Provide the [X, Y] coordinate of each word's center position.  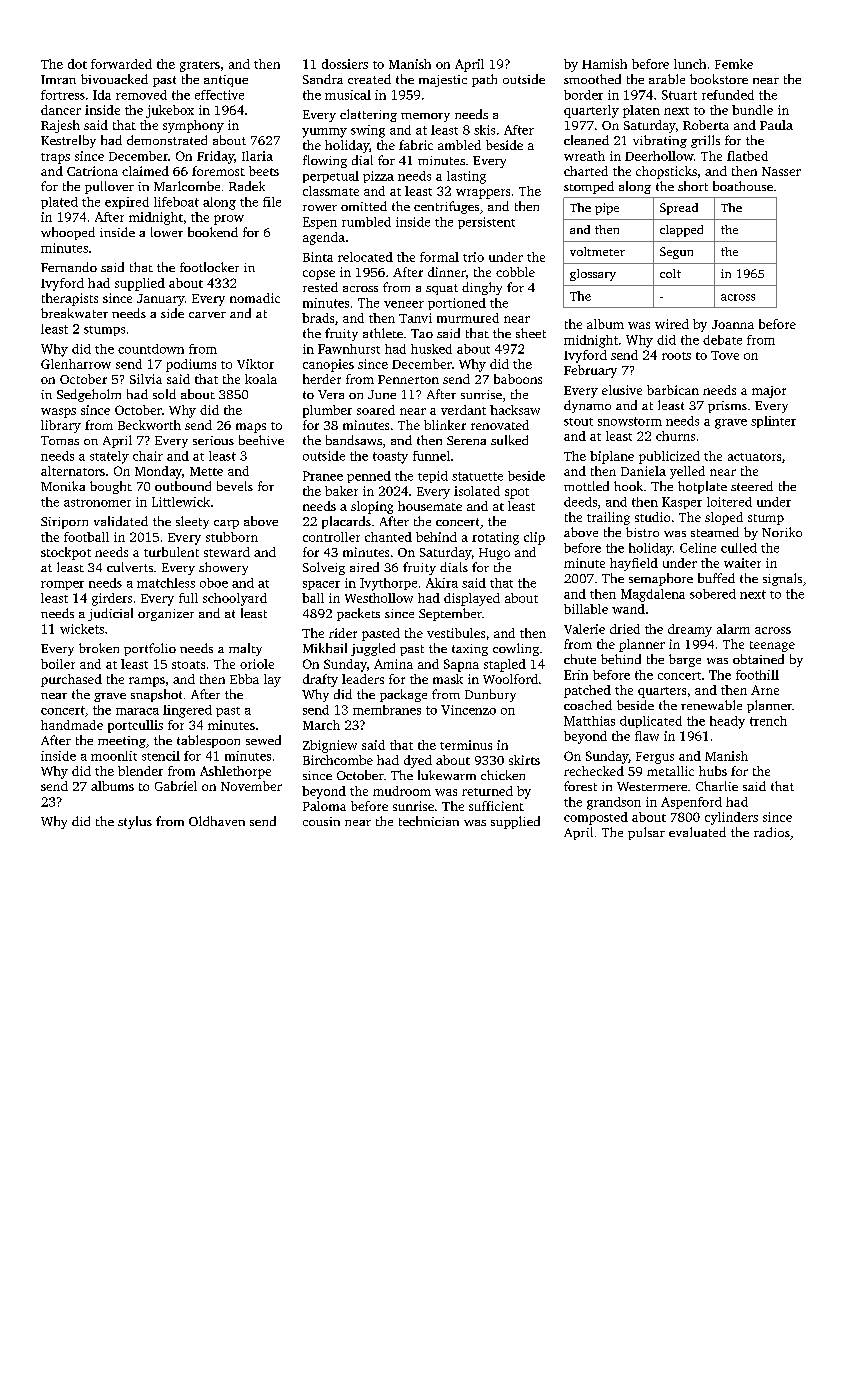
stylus [135, 822]
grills [705, 141]
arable [667, 79]
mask [448, 679]
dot [77, 64]
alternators [73, 471]
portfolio [150, 649]
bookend [213, 232]
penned [369, 477]
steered [752, 486]
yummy [324, 133]
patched [587, 691]
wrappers [483, 194]
